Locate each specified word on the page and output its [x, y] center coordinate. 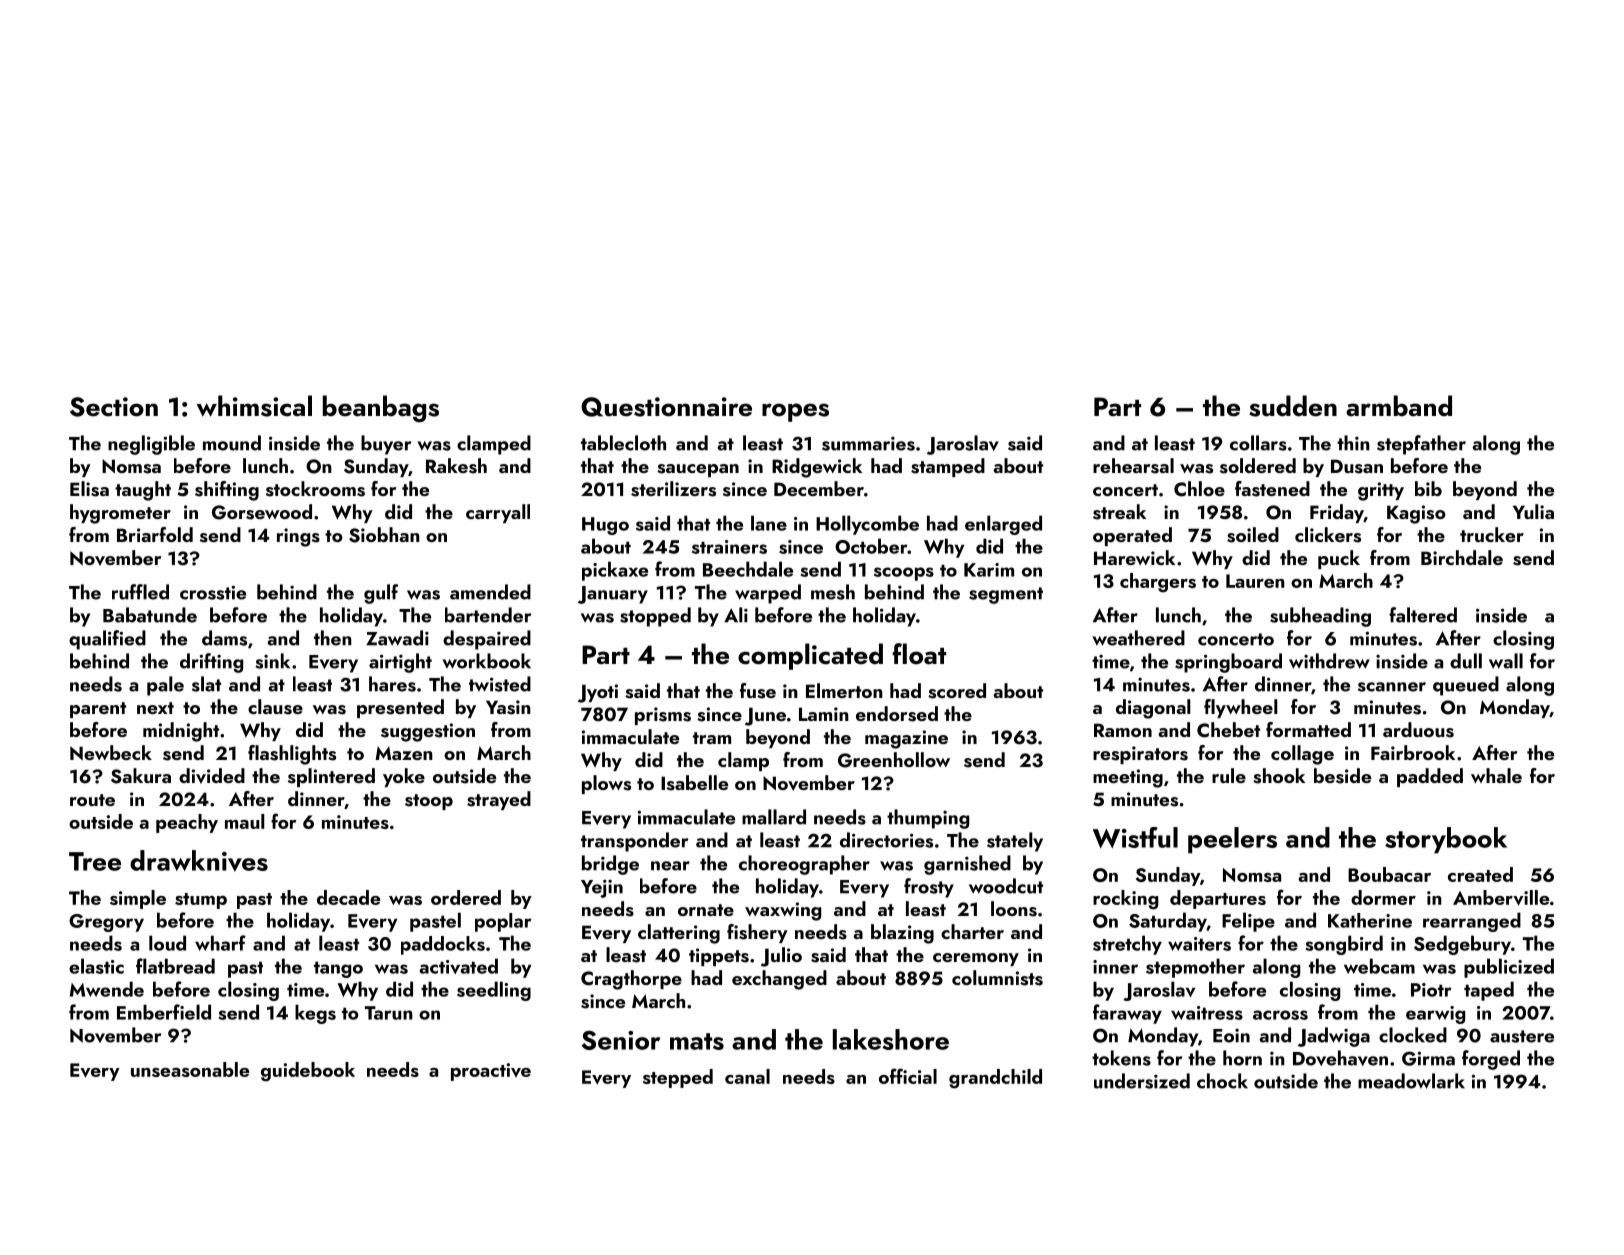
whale [1496, 775]
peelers [1232, 840]
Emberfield [164, 1012]
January [613, 595]
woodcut [1006, 886]
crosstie [213, 592]
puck [1339, 559]
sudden [1293, 406]
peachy [187, 823]
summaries [868, 444]
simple [138, 899]
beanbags [381, 408]
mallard [774, 817]
